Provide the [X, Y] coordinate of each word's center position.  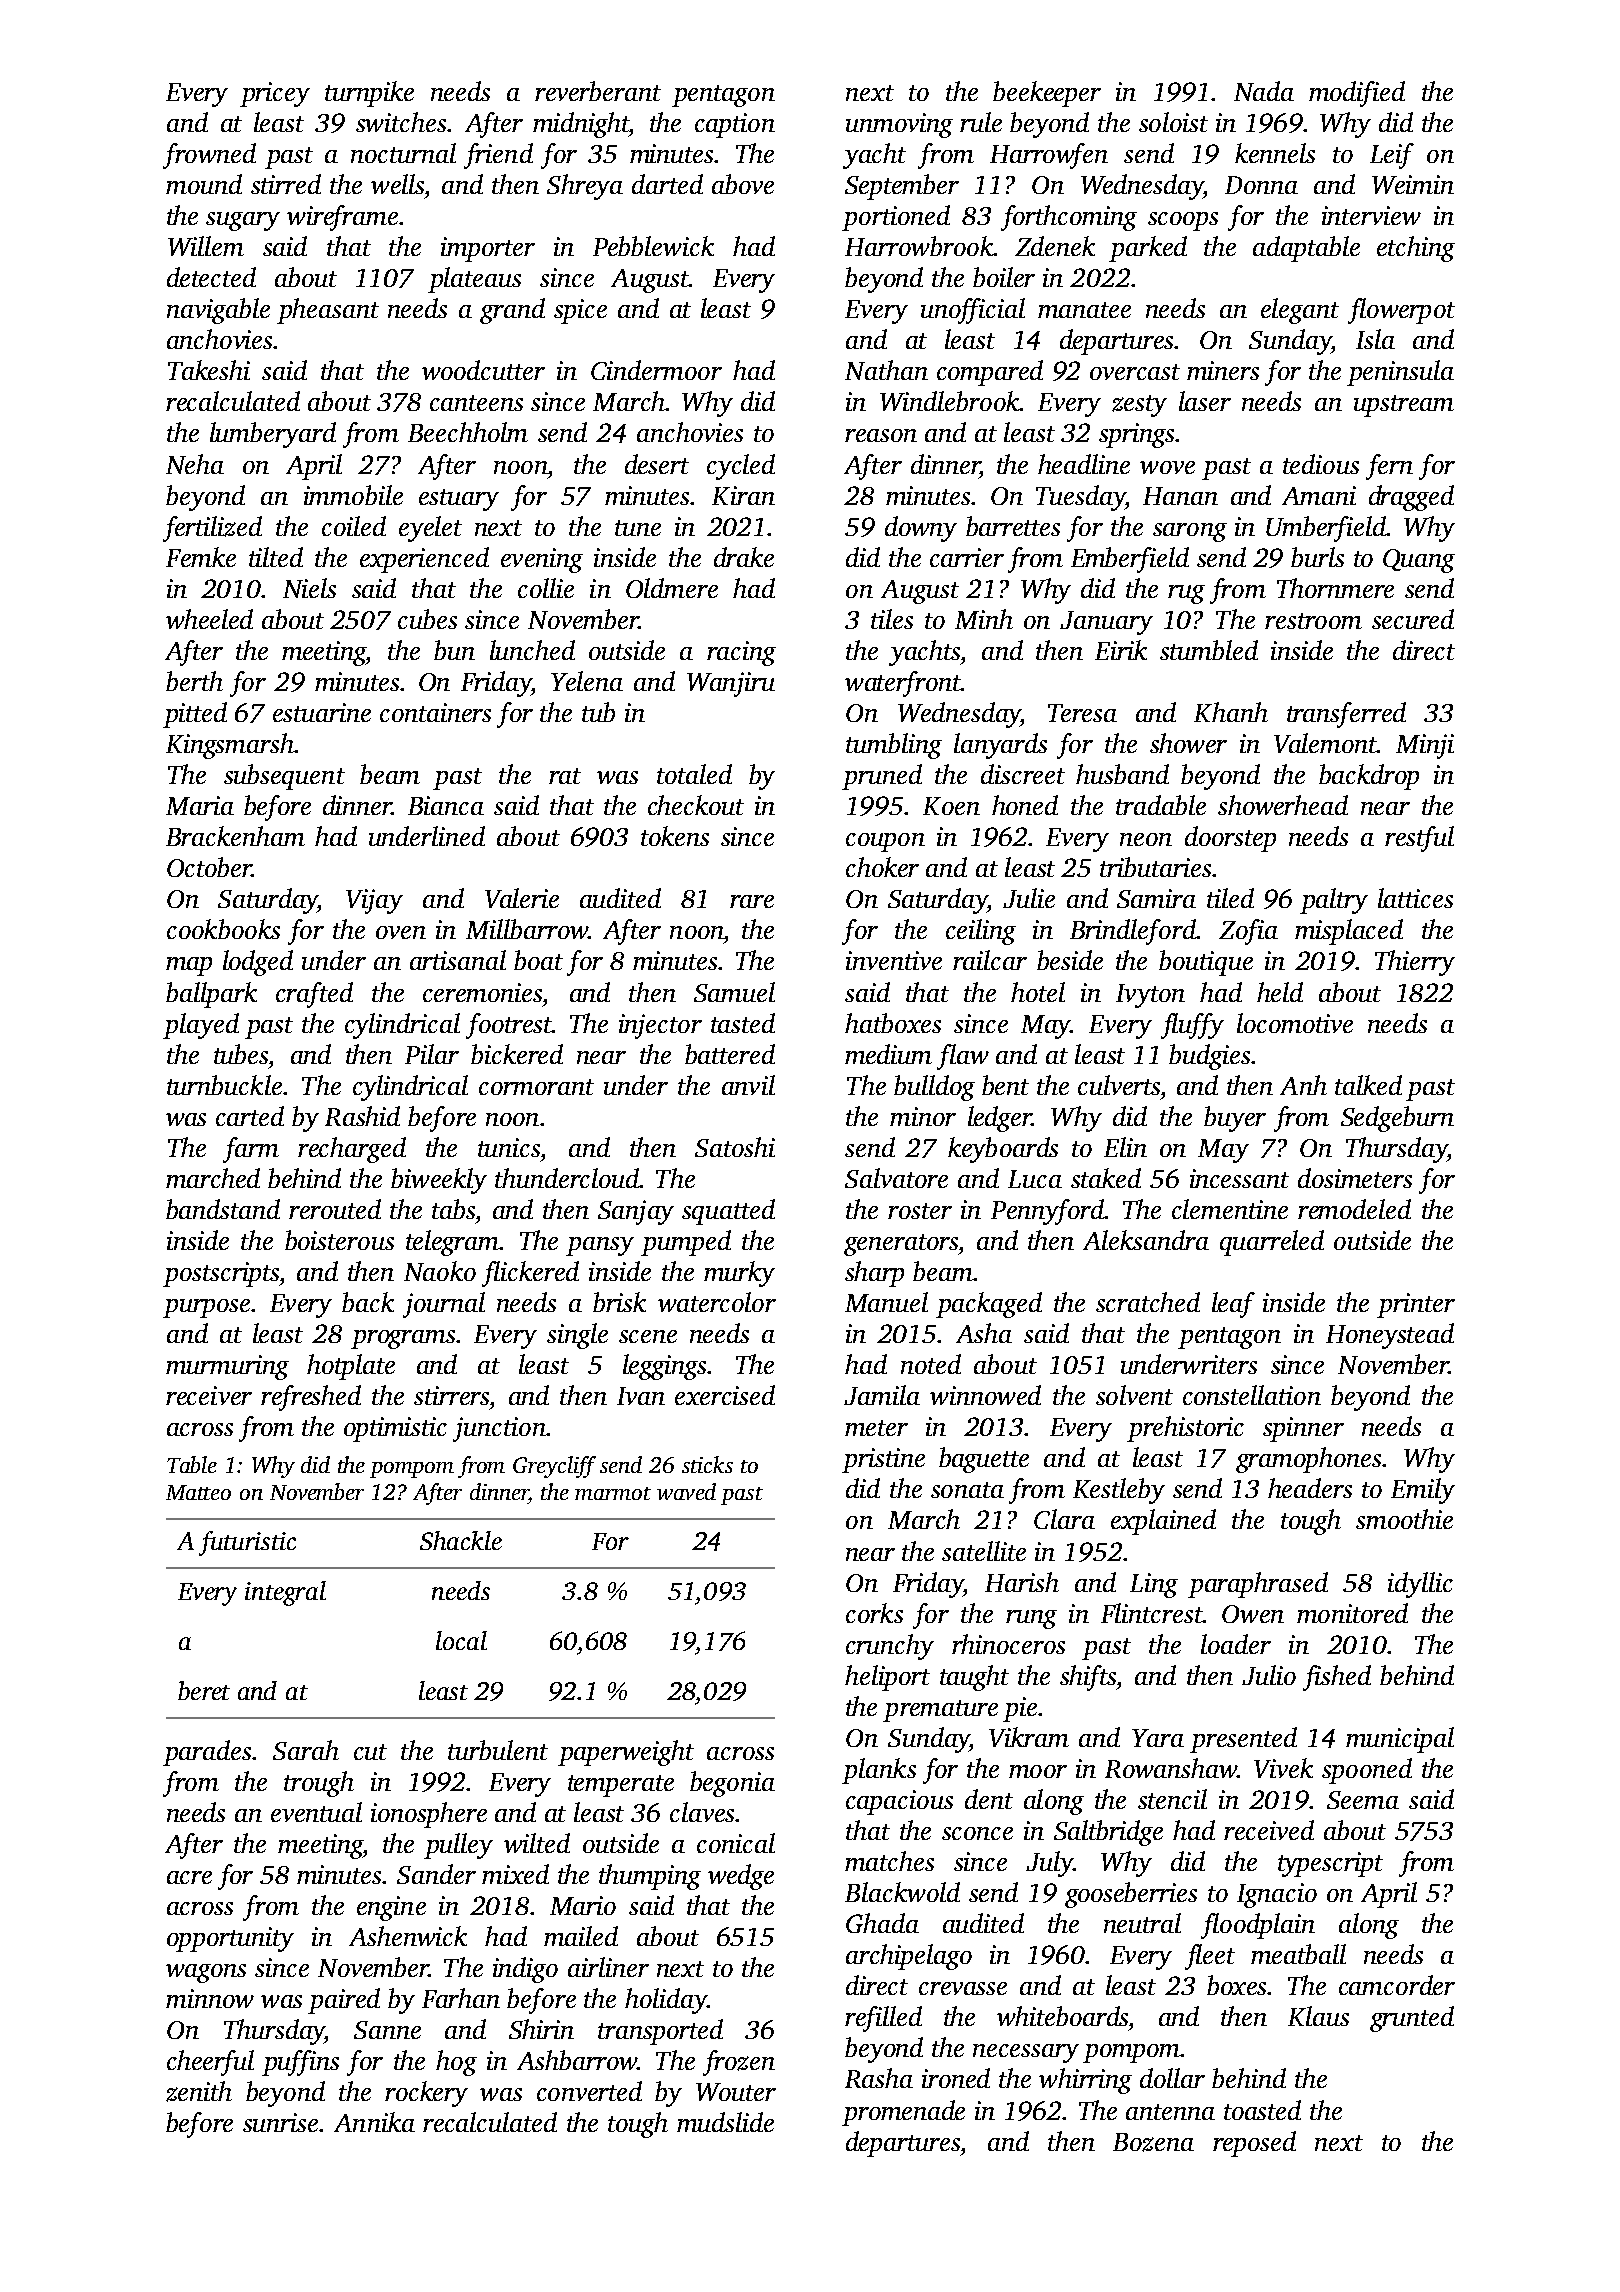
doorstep [1230, 839]
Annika [374, 2122]
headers [1310, 1488]
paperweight [626, 1753]
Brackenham [235, 836]
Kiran [743, 495]
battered [730, 1054]
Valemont [1325, 743]
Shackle [461, 1540]
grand [512, 311]
